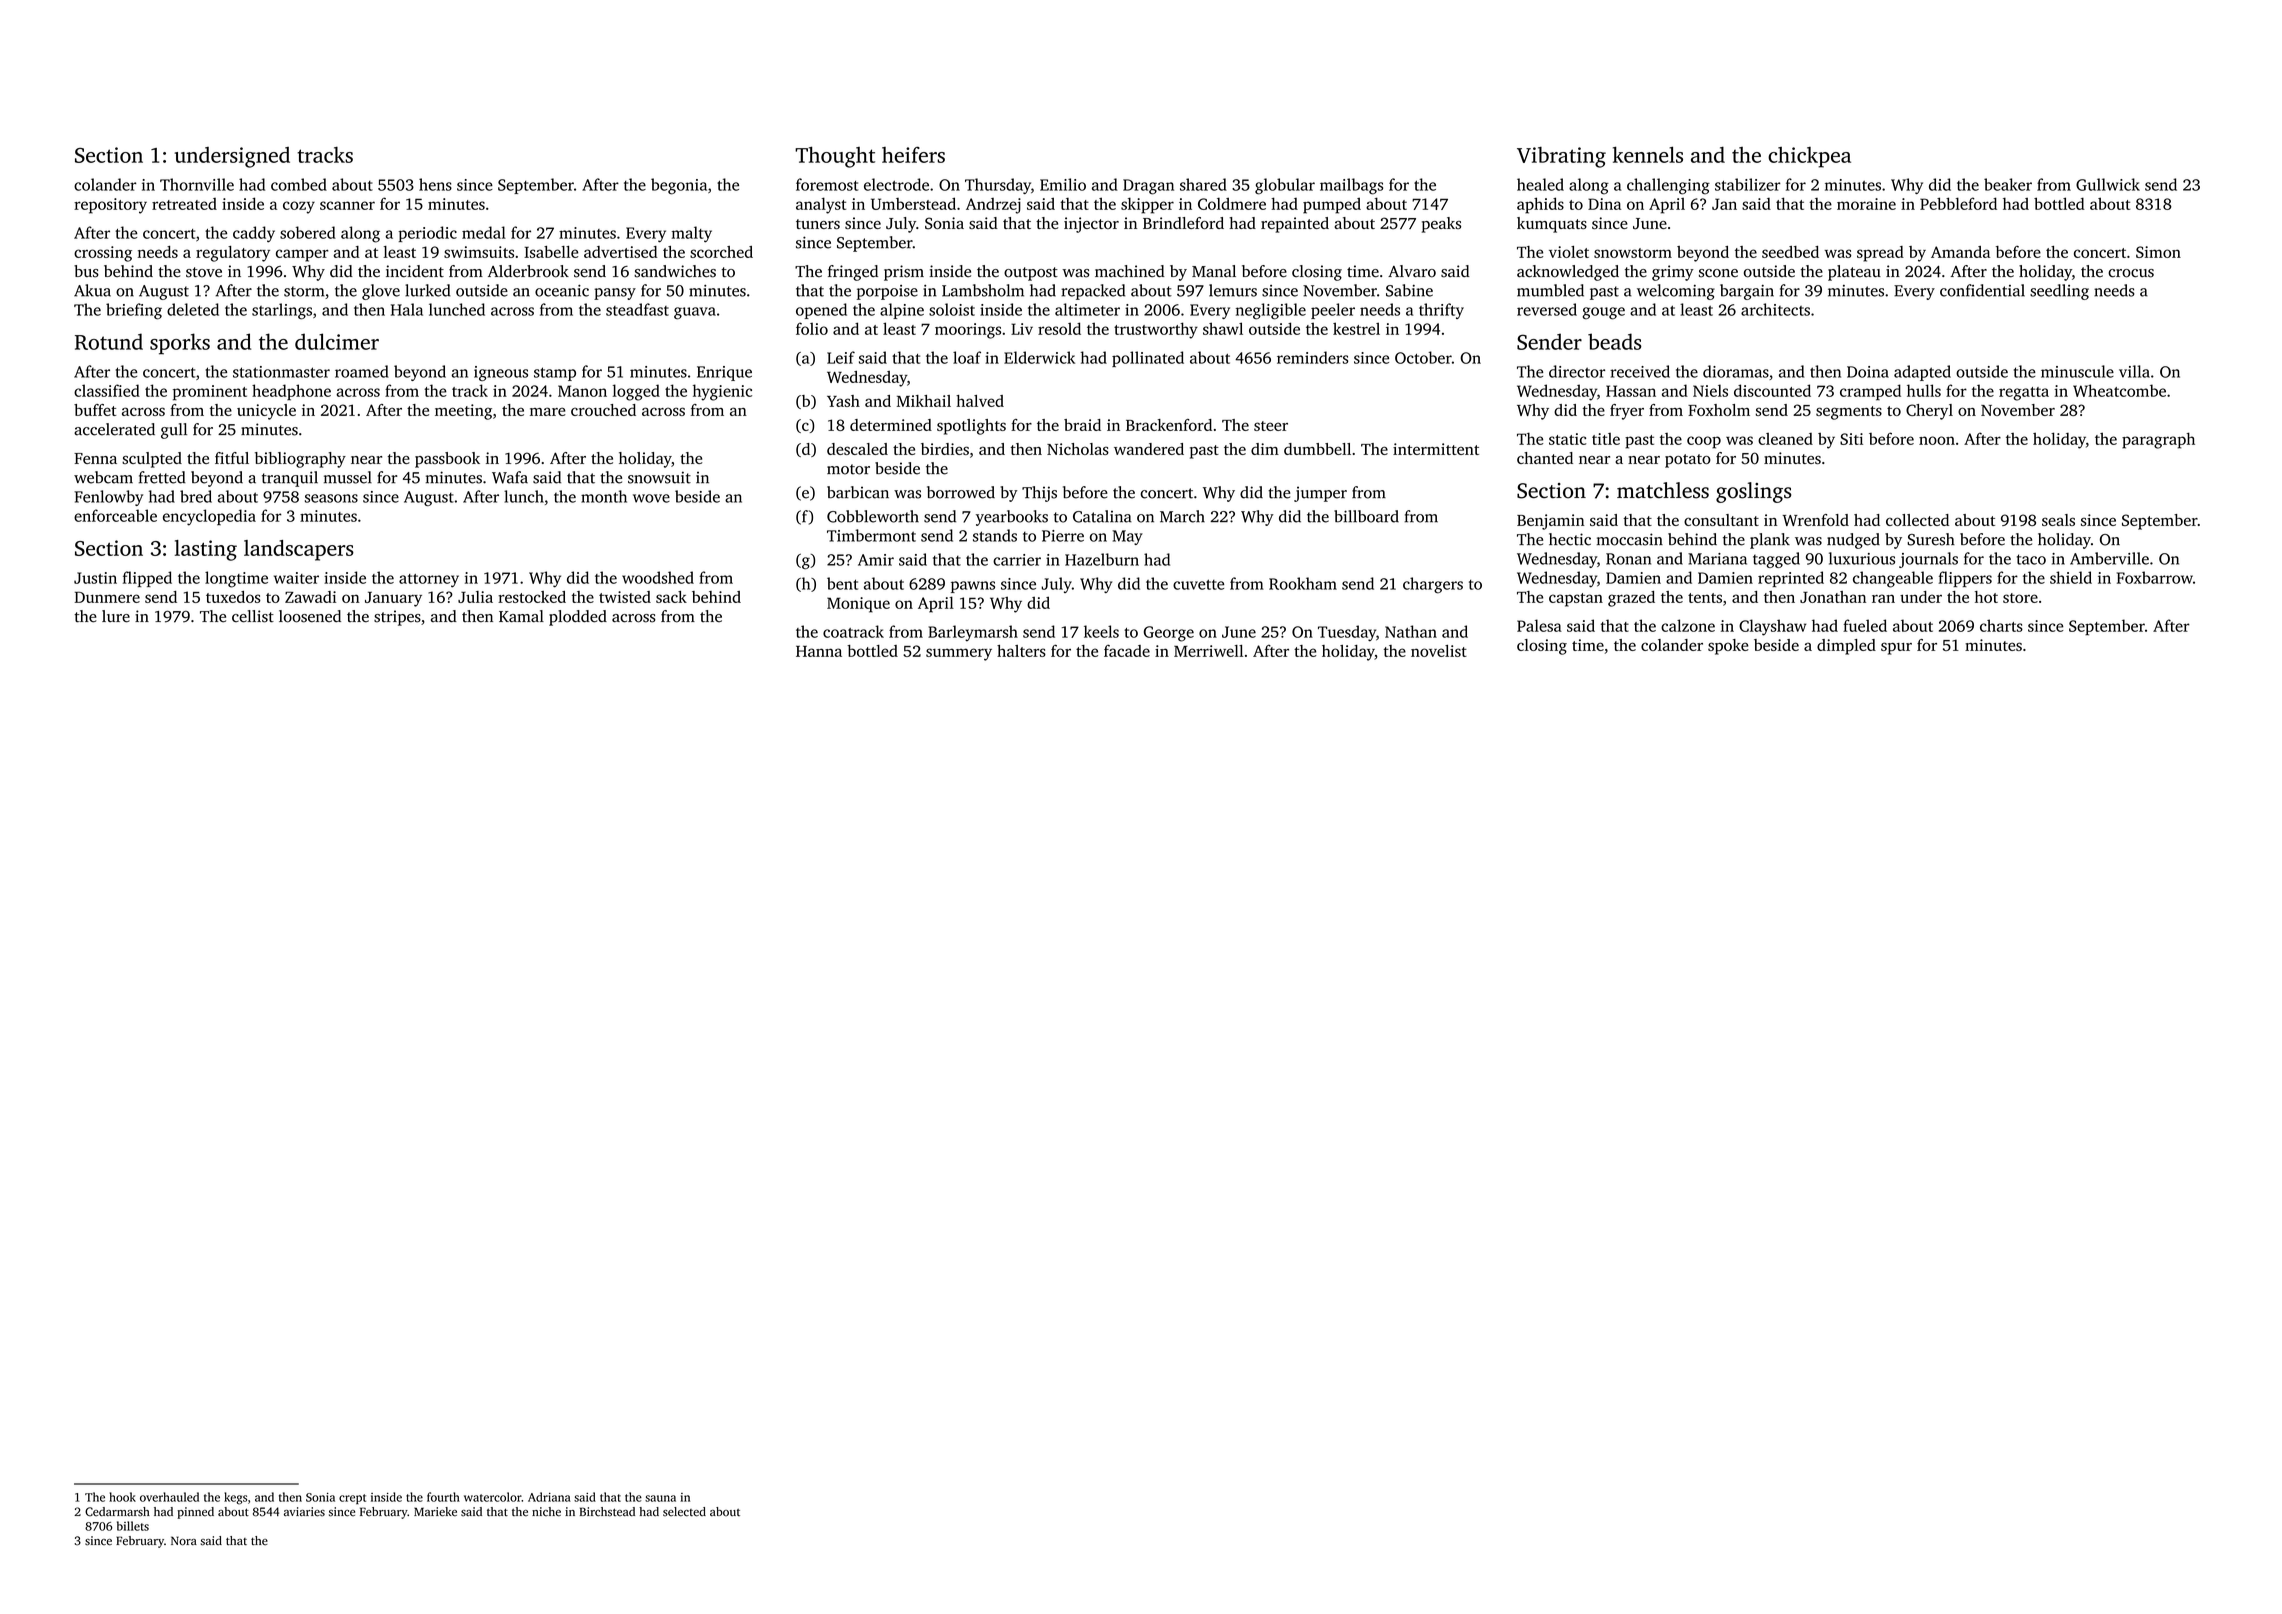  Describe the element at coordinates (1728, 647) in the screenshot. I see `spoke` at that location.
